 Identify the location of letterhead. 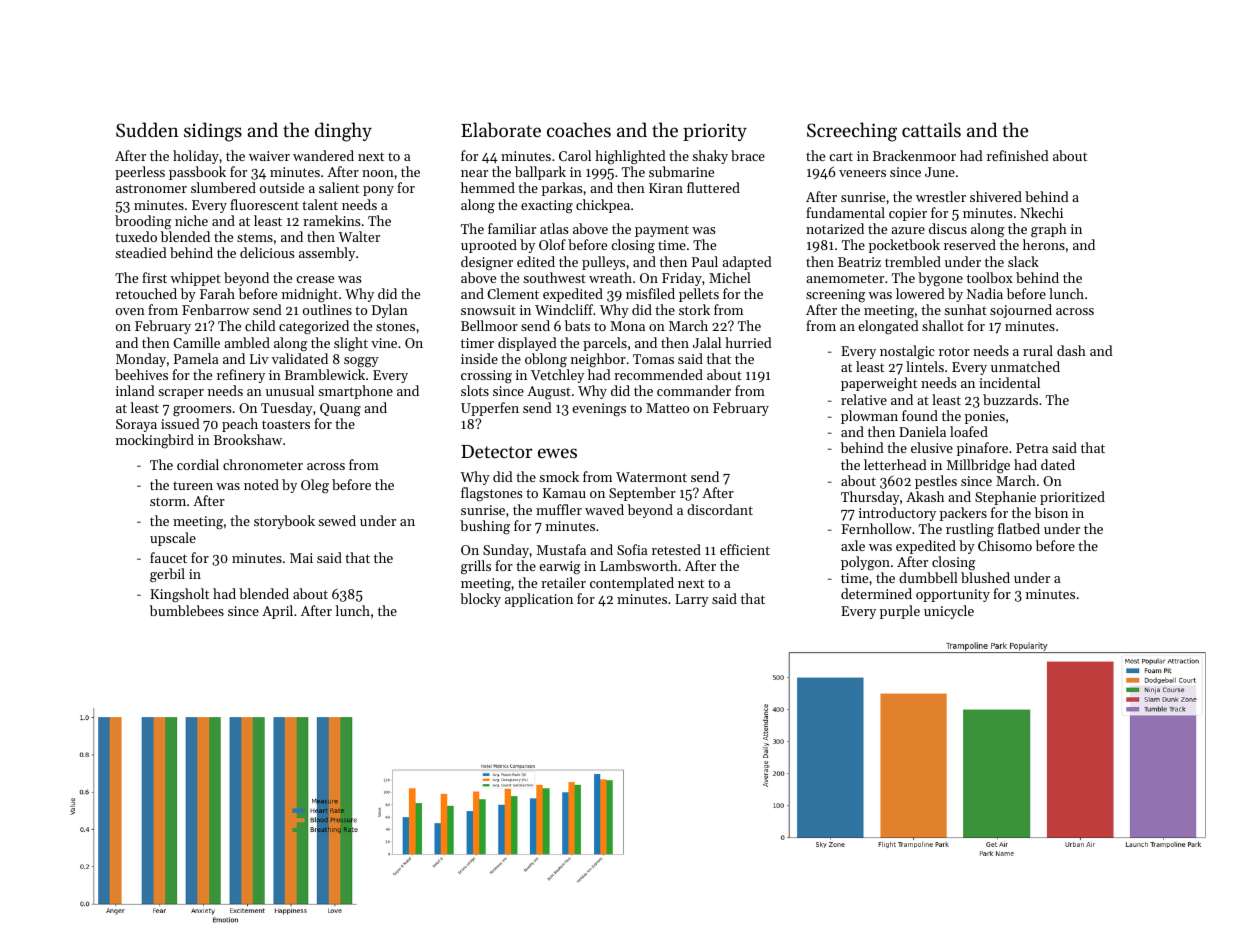
(895, 464).
